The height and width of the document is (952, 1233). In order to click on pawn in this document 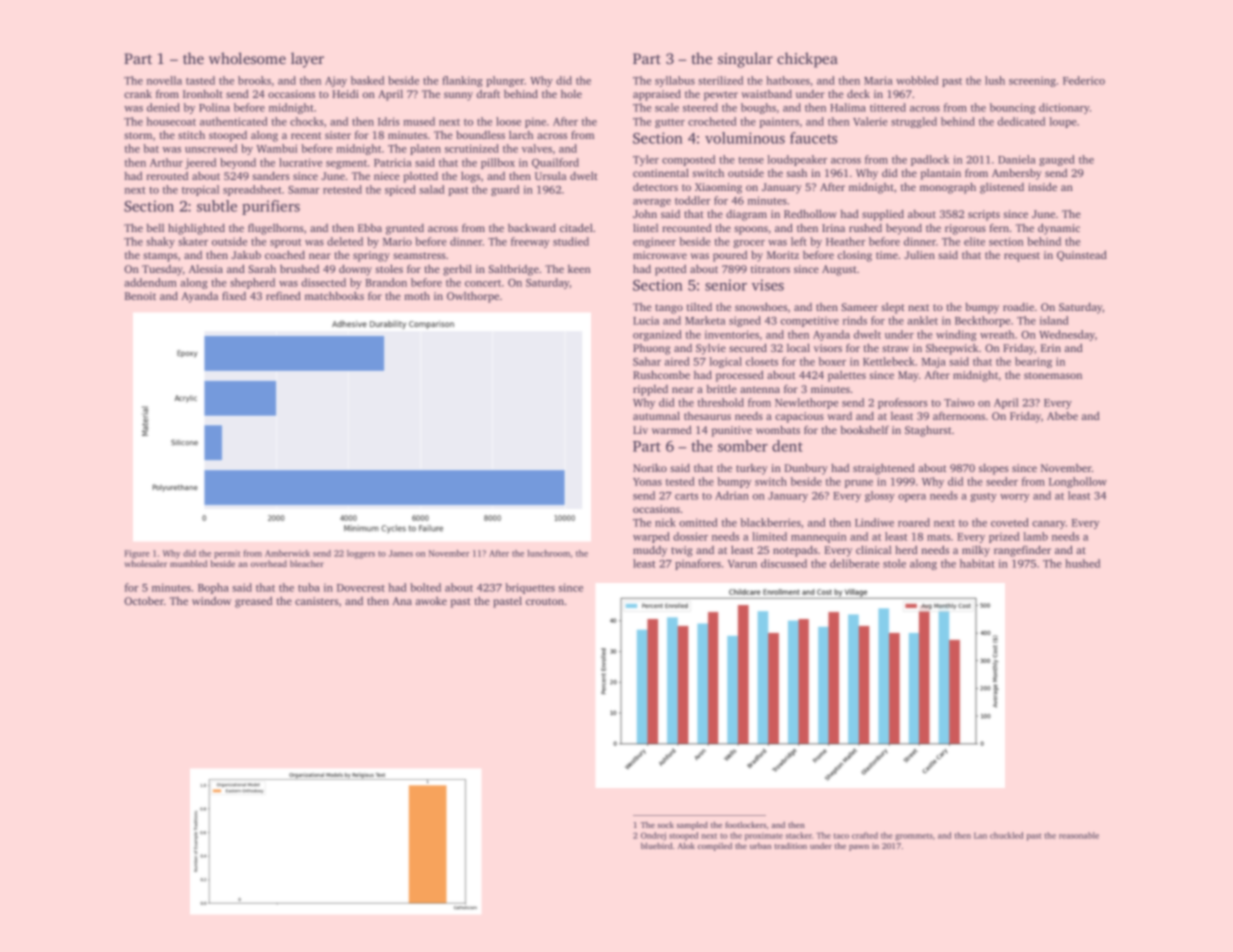, I will do `click(859, 848)`.
